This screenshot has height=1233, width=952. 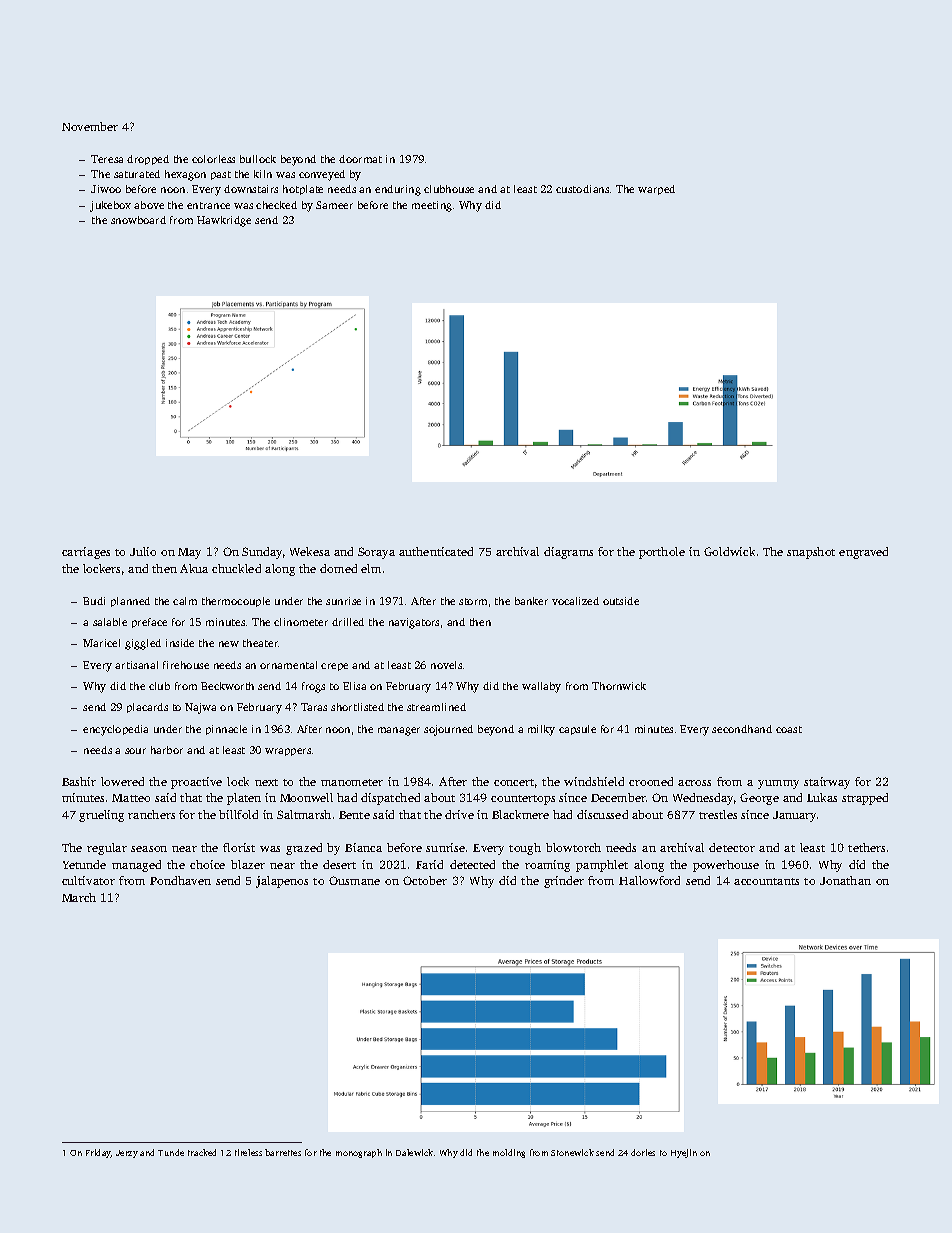 What do you see at coordinates (742, 729) in the screenshot?
I see `secondhand` at bounding box center [742, 729].
